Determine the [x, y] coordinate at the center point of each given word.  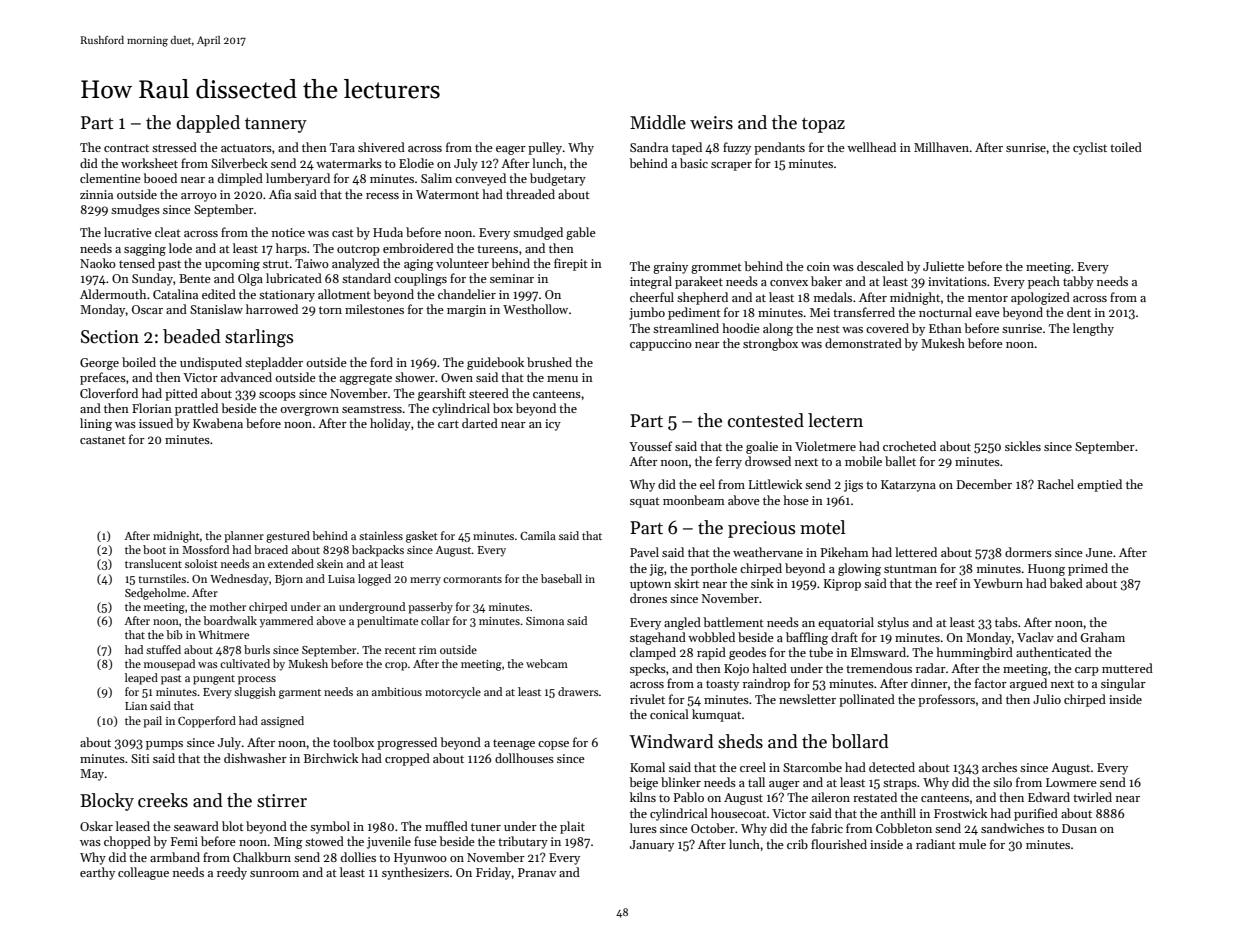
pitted [181, 394]
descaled [880, 266]
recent [400, 650]
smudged [538, 233]
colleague [143, 873]
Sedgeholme [155, 594]
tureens [497, 249]
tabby [1078, 282]
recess [382, 196]
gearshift [442, 394]
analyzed [356, 264]
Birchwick [331, 758]
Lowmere [1071, 782]
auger [784, 785]
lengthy [1093, 329]
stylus [893, 623]
